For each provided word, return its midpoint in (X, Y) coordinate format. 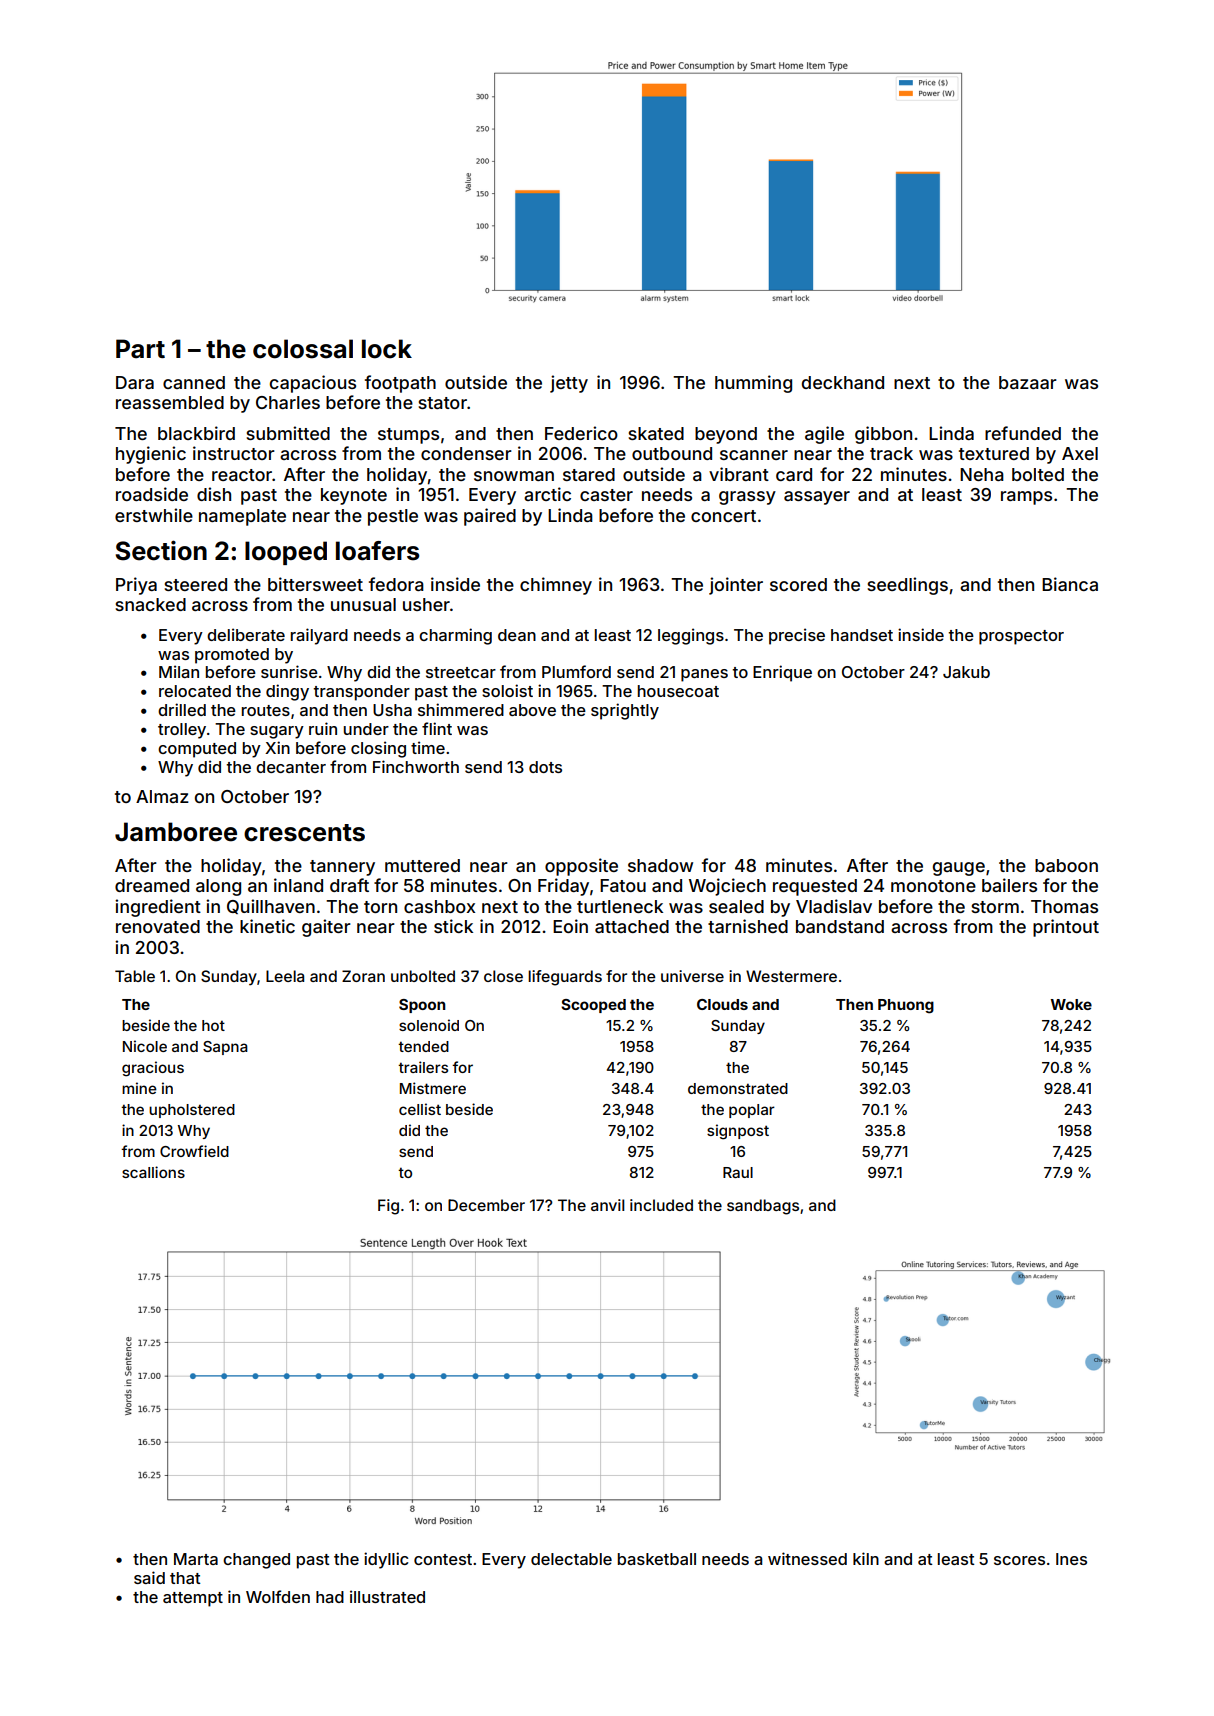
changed (256, 1561)
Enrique (782, 673)
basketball (657, 1559)
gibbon (883, 435)
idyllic (386, 1560)
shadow (660, 865)
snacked (150, 604)
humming (753, 384)
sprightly (625, 711)
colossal (303, 349)
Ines (1071, 1559)
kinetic (267, 926)
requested (815, 887)
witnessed (807, 1558)
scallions (153, 1172)
